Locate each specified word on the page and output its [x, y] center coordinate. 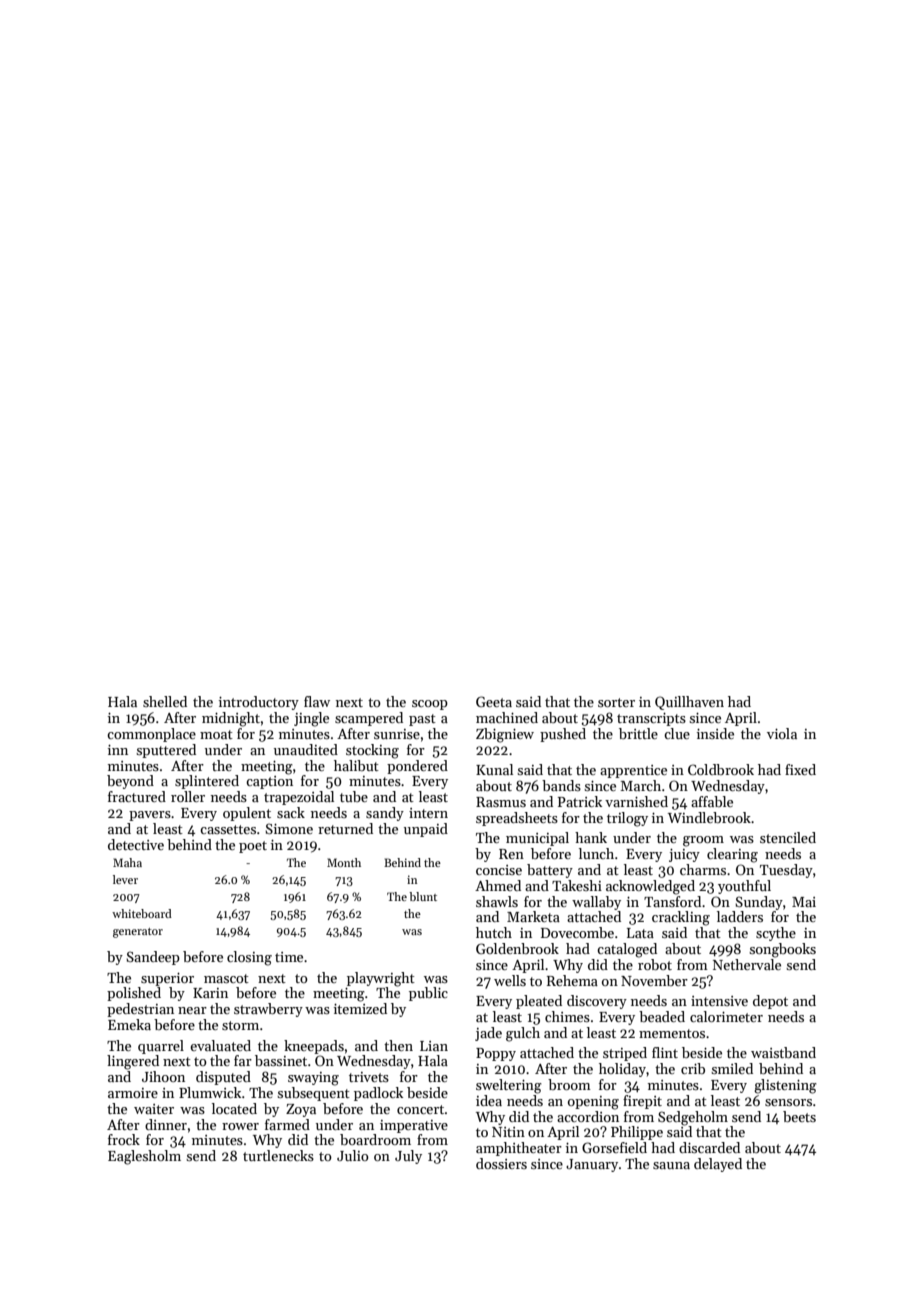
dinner [166, 1124]
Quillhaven [689, 703]
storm [240, 1025]
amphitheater [519, 1149]
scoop [430, 705]
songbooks [783, 950]
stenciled [788, 837]
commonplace [151, 735]
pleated [539, 1002]
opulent [247, 814]
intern [428, 813]
